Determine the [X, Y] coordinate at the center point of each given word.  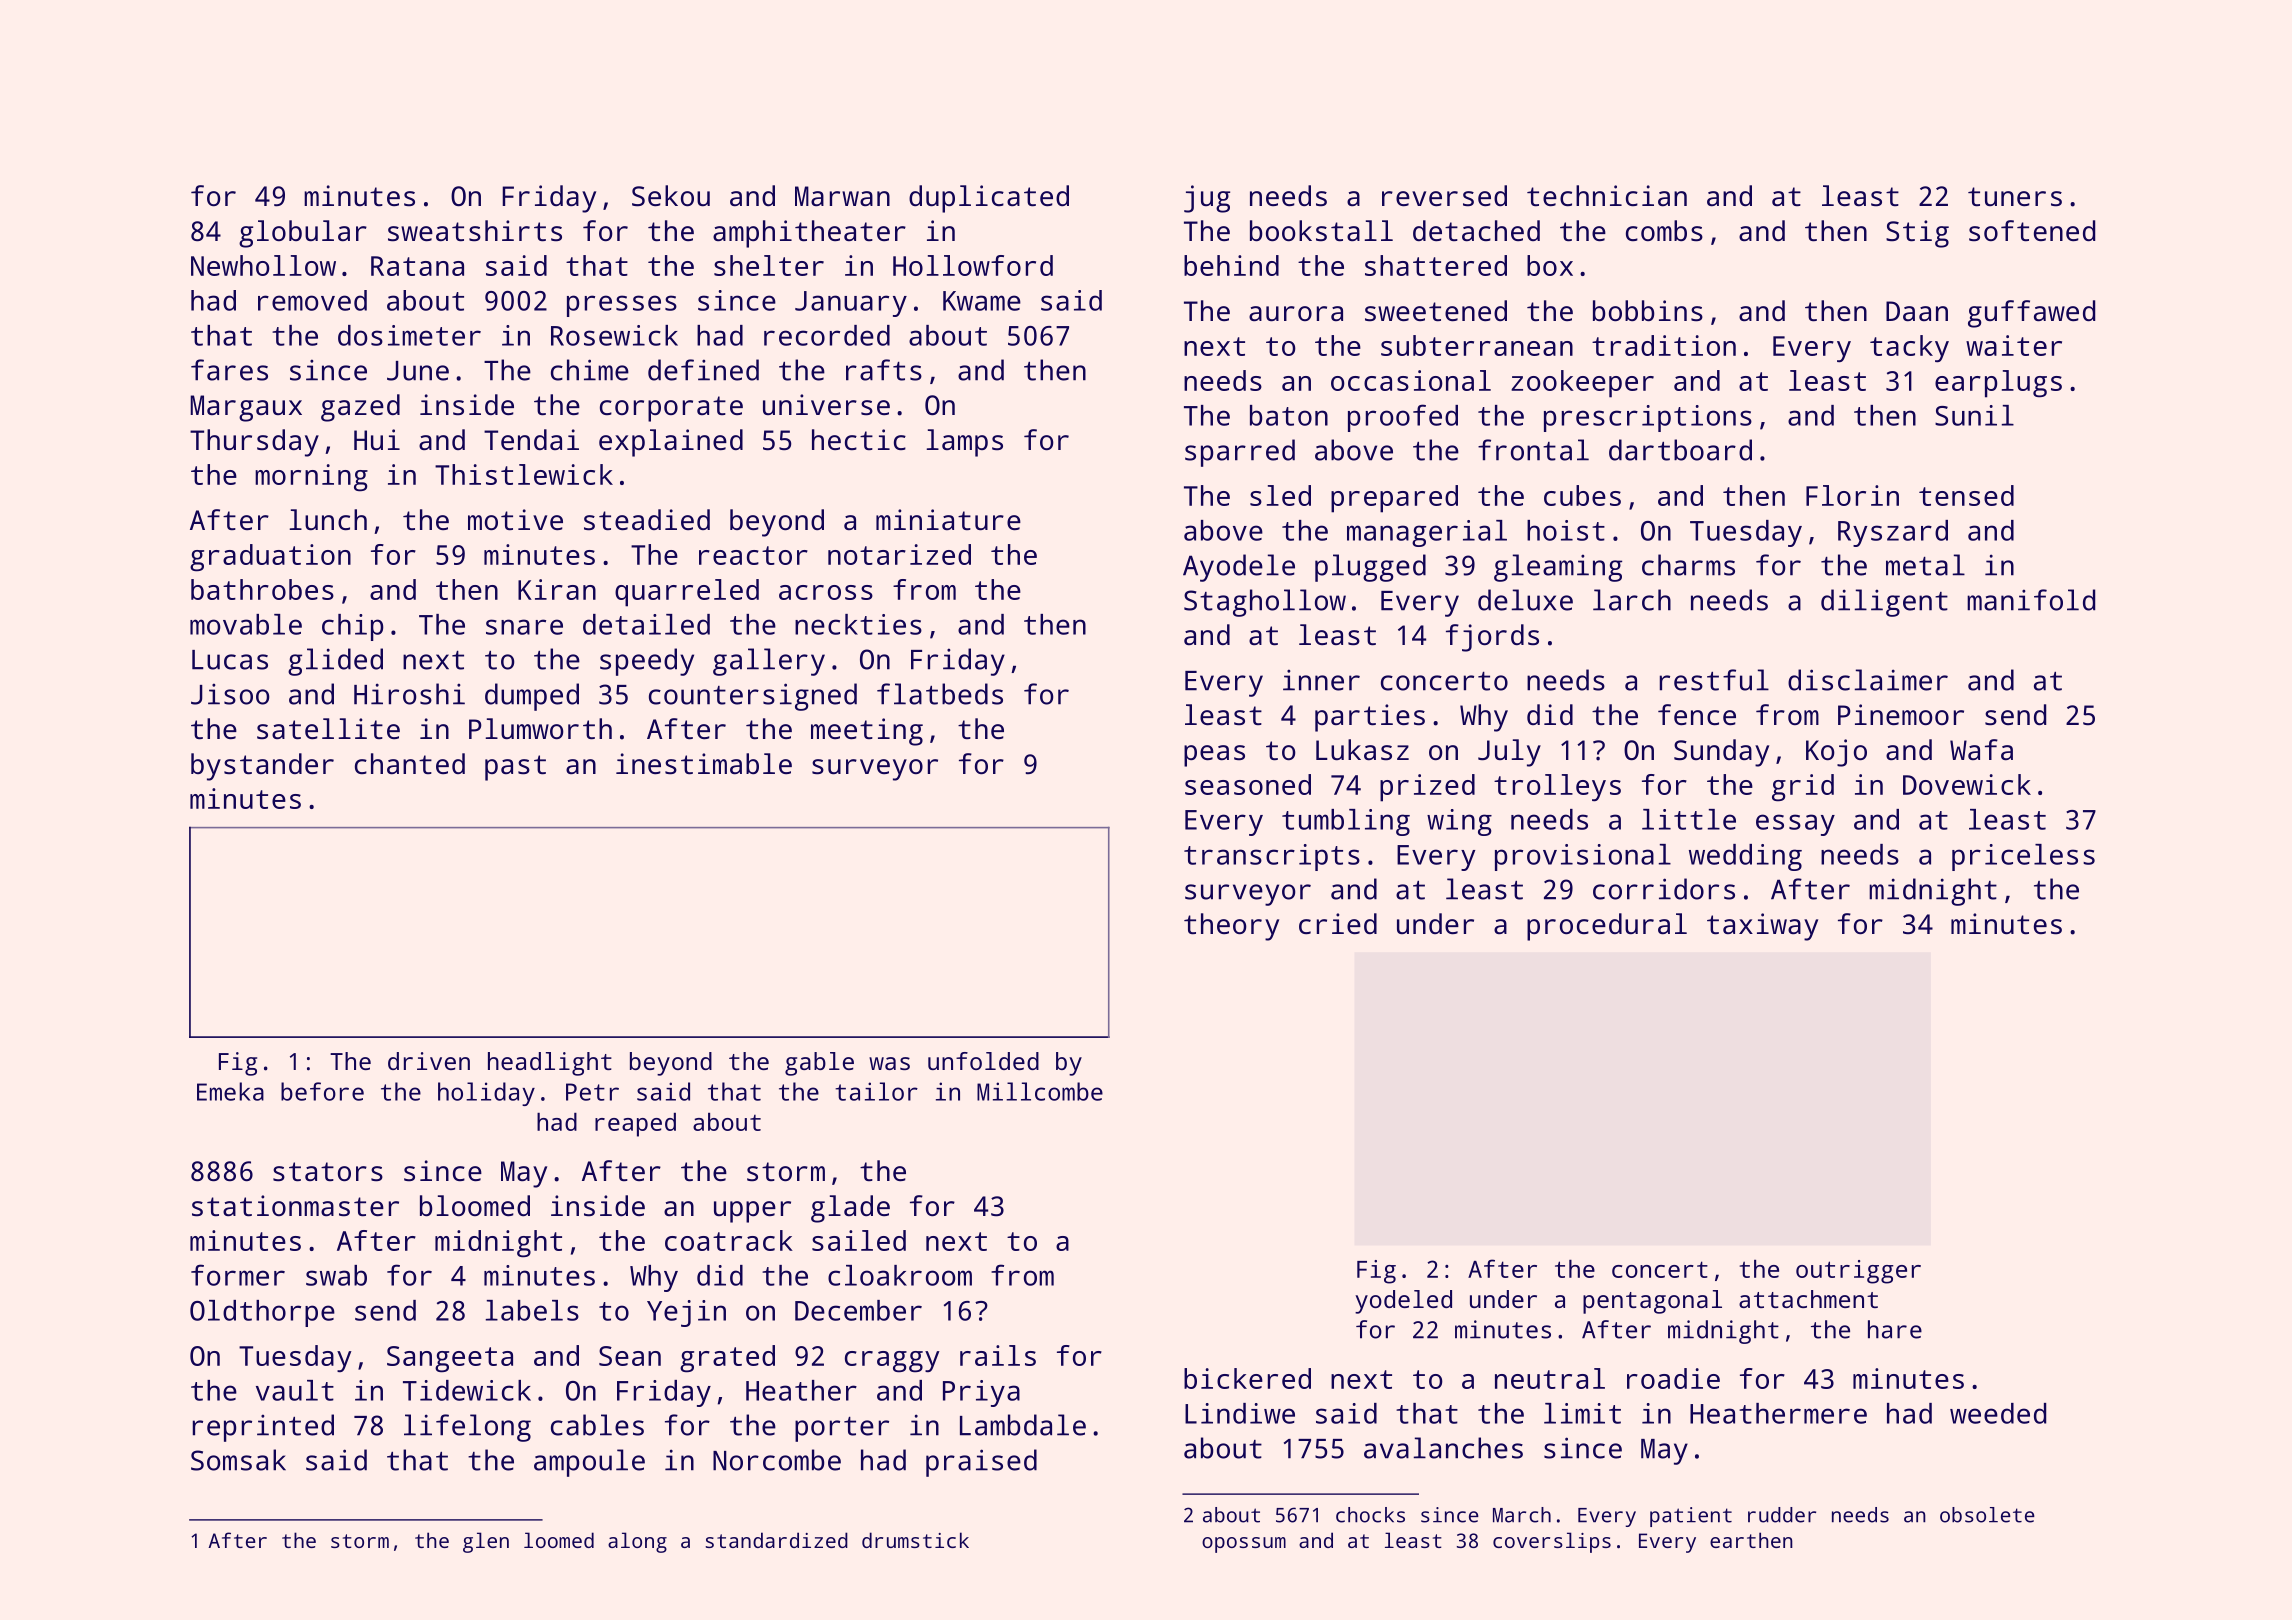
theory [1231, 927]
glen [486, 1542]
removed [312, 300]
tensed [1966, 495]
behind [1231, 265]
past [515, 768]
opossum [1244, 1545]
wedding [1745, 857]
